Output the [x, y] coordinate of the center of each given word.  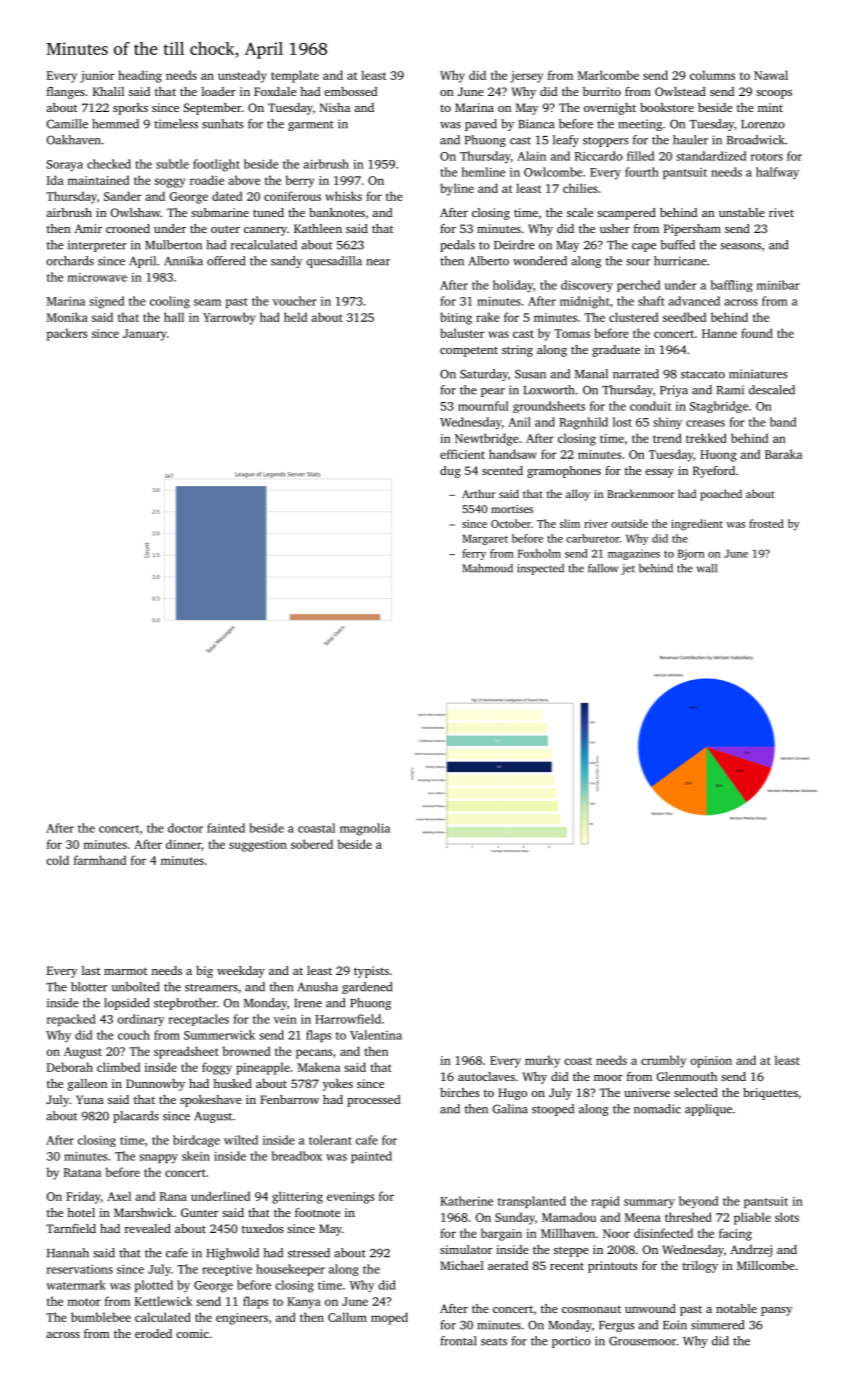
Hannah [68, 1253]
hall [174, 317]
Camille [67, 124]
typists [371, 972]
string [517, 351]
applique [708, 1110]
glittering [297, 1197]
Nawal [771, 75]
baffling [731, 286]
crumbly [663, 1061]
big [204, 972]
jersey [526, 77]
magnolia [365, 829]
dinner [183, 844]
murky [542, 1061]
